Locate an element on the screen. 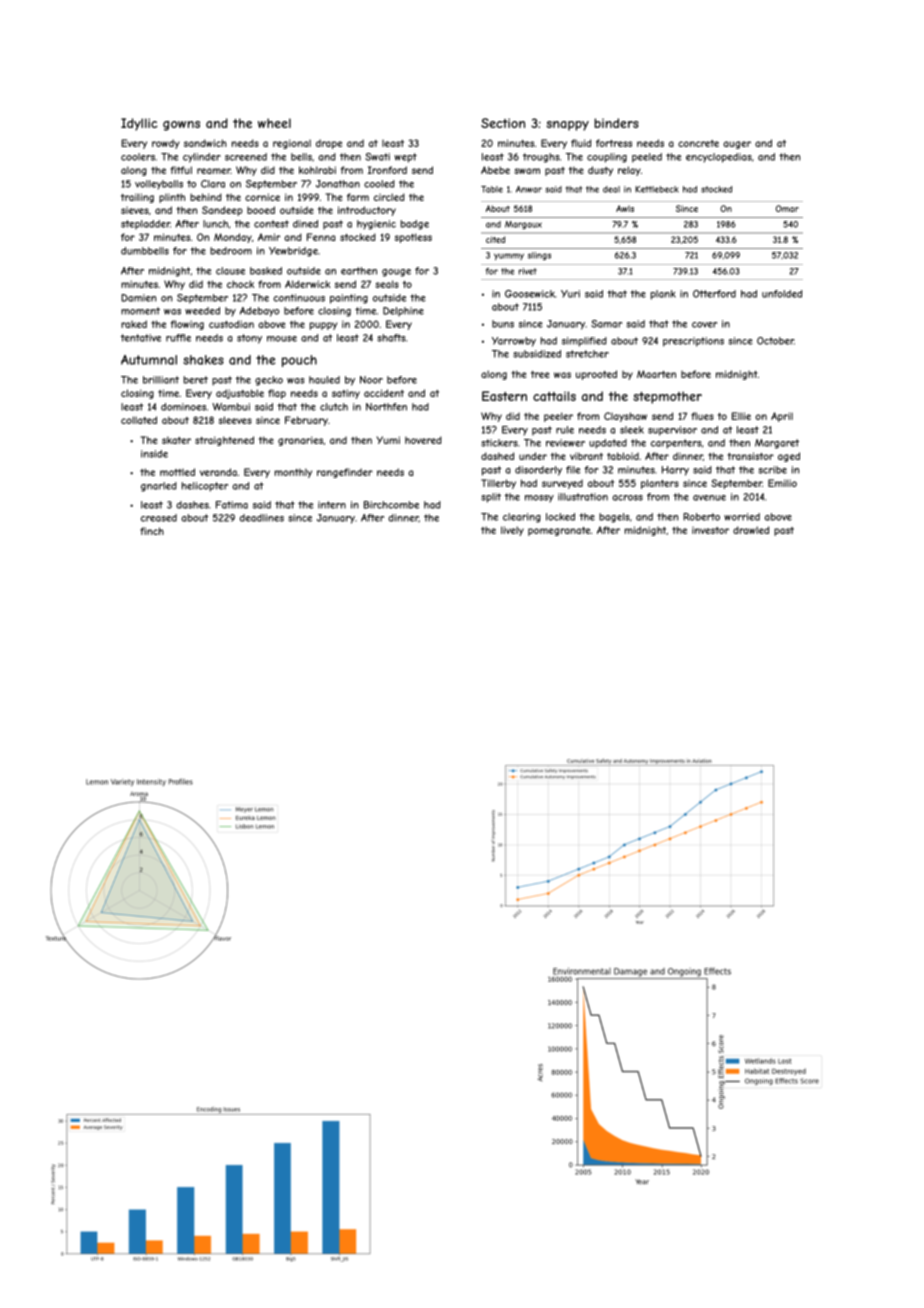 The width and height of the screenshot is (924, 1308). stepladder is located at coordinates (145, 225).
